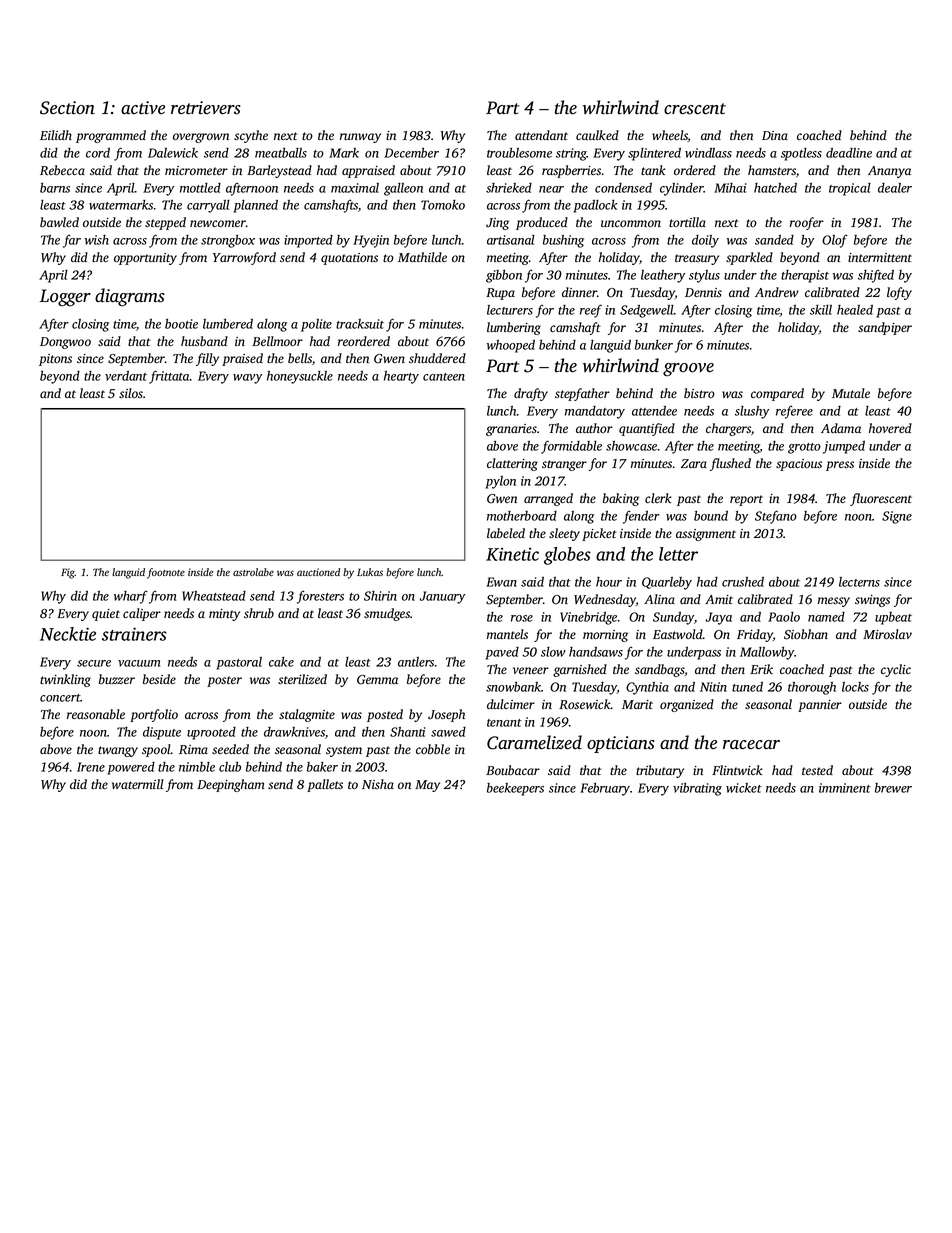 Image resolution: width=952 pixels, height=1233 pixels. I want to click on imminent, so click(845, 788).
